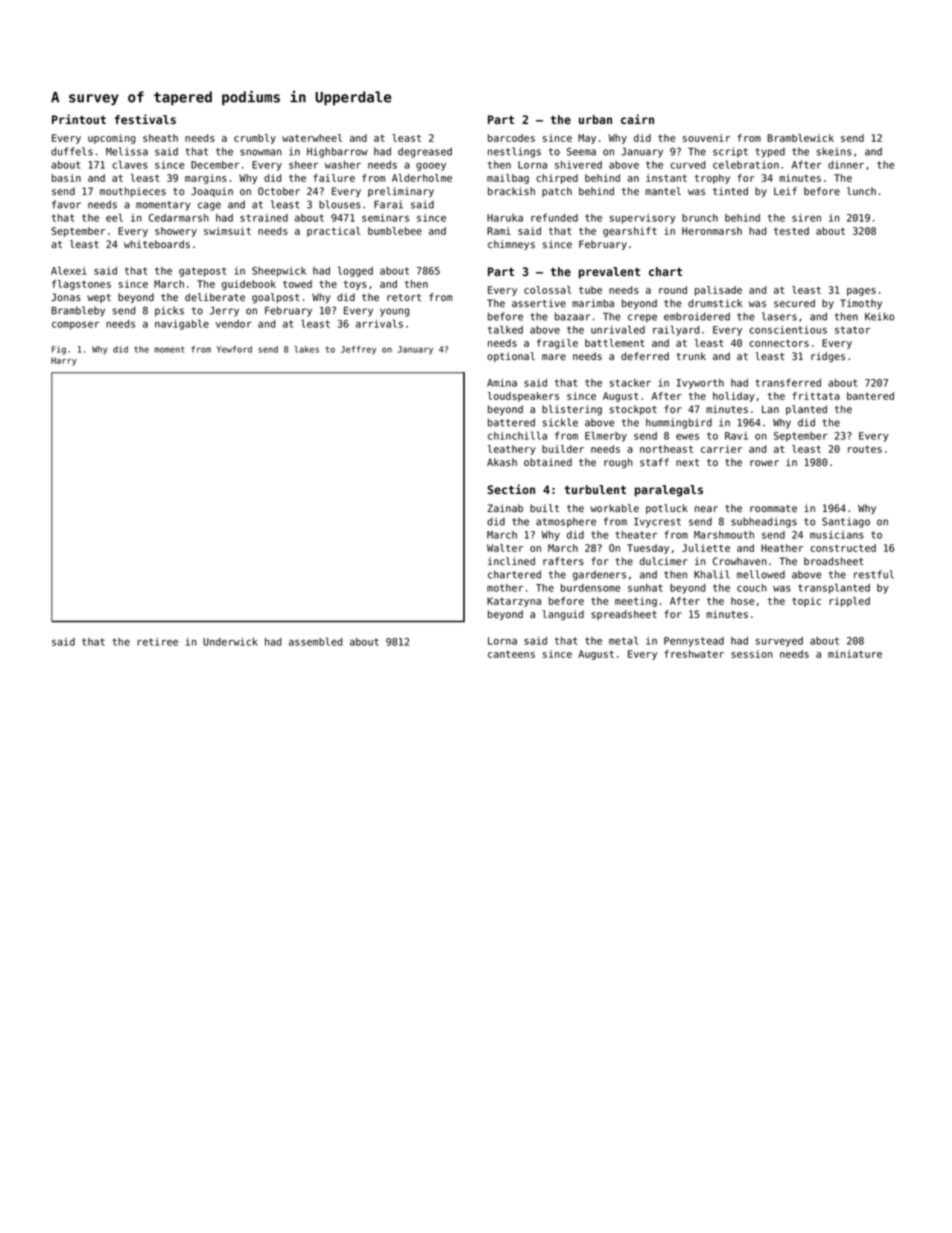 This document has height=1233, width=952. What do you see at coordinates (355, 271) in the document?
I see `logged` at bounding box center [355, 271].
